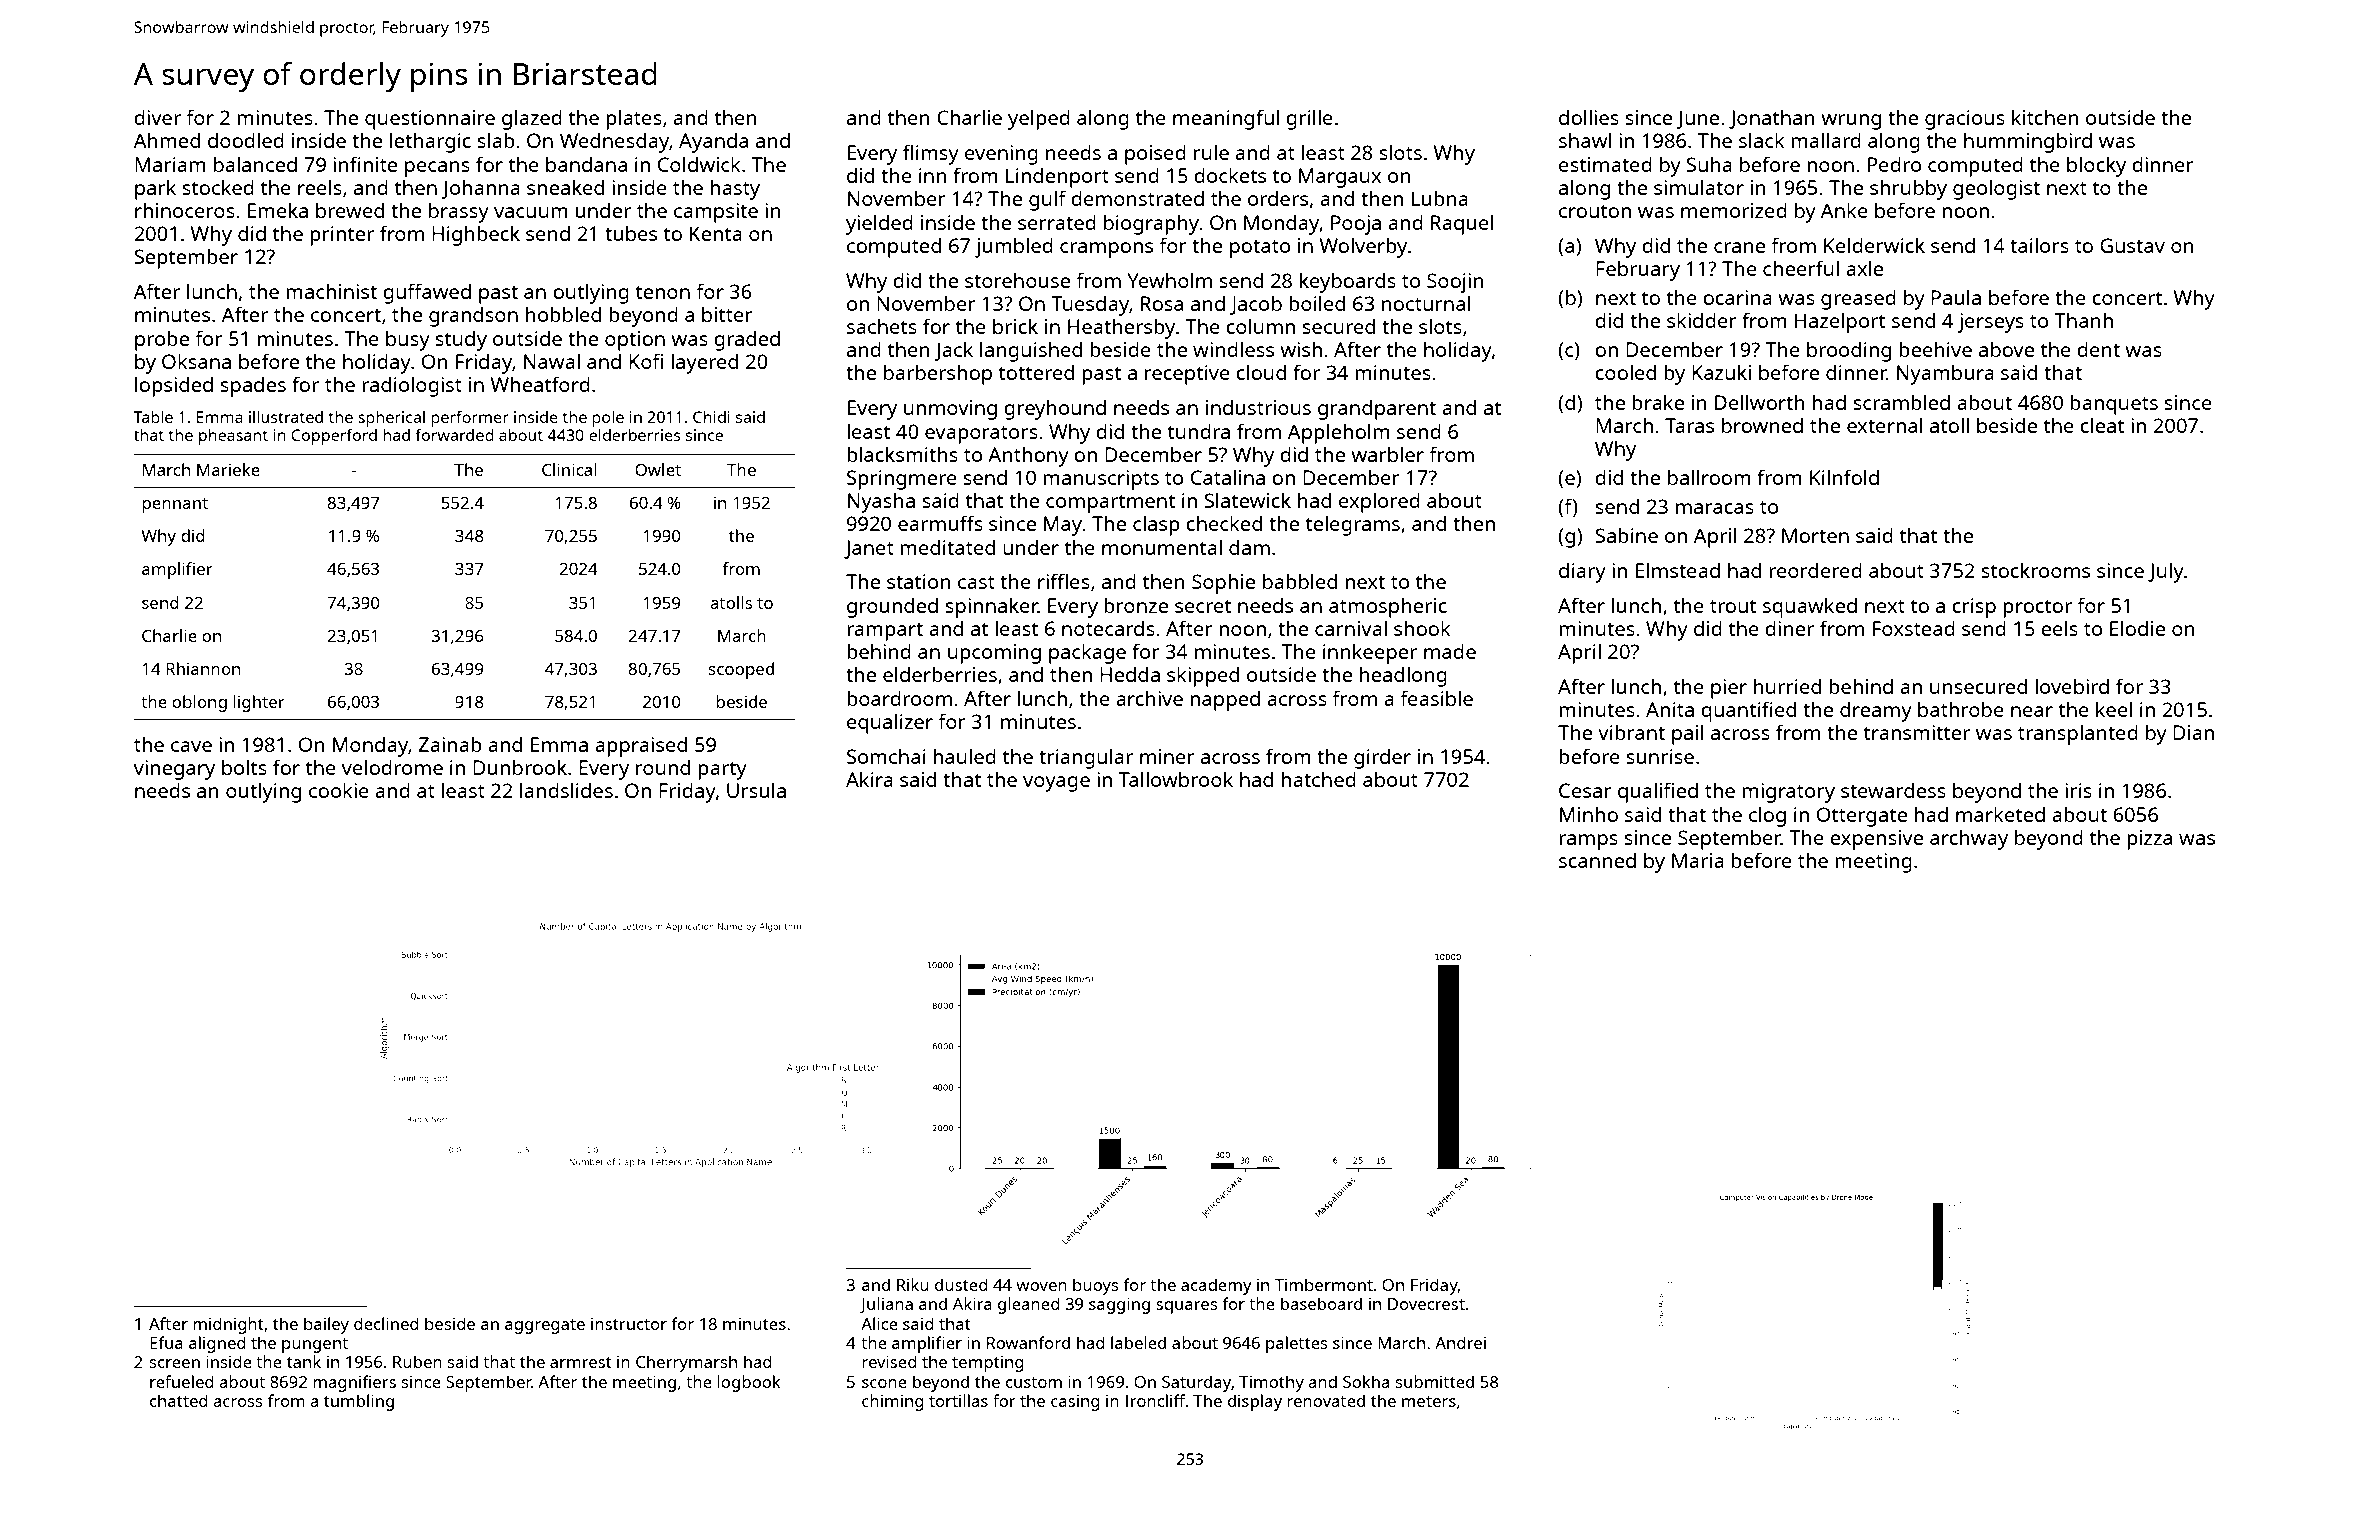  What do you see at coordinates (228, 1325) in the document?
I see `midnight` at bounding box center [228, 1325].
